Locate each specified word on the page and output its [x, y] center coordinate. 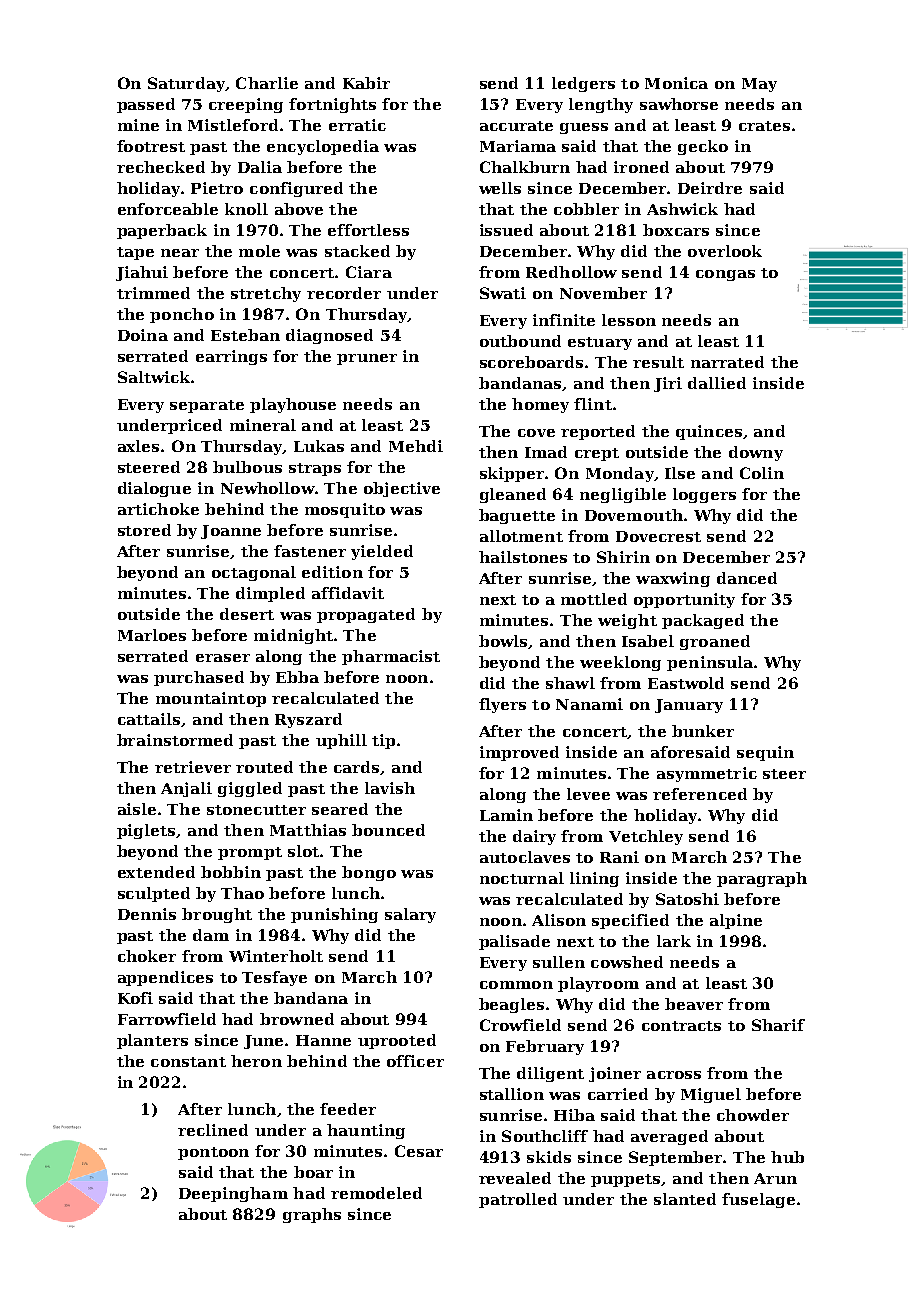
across [674, 1075]
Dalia [260, 167]
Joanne [231, 532]
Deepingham [233, 1194]
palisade [514, 942]
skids [549, 1157]
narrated [727, 362]
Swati [503, 293]
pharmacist [391, 657]
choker [147, 956]
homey [540, 405]
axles [138, 446]
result [658, 362]
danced [747, 578]
